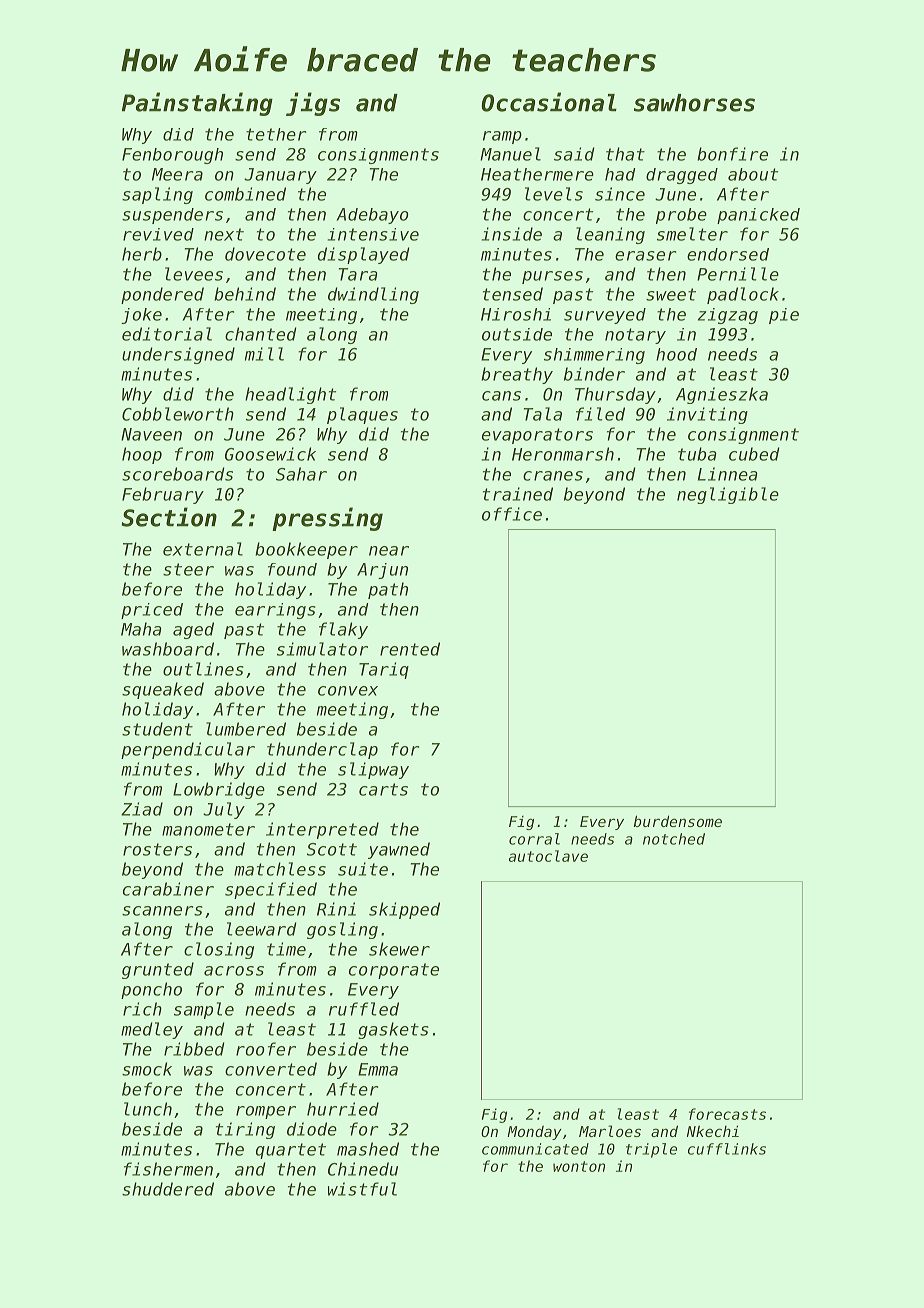  What do you see at coordinates (615, 395) in the image?
I see `Thursday` at bounding box center [615, 395].
